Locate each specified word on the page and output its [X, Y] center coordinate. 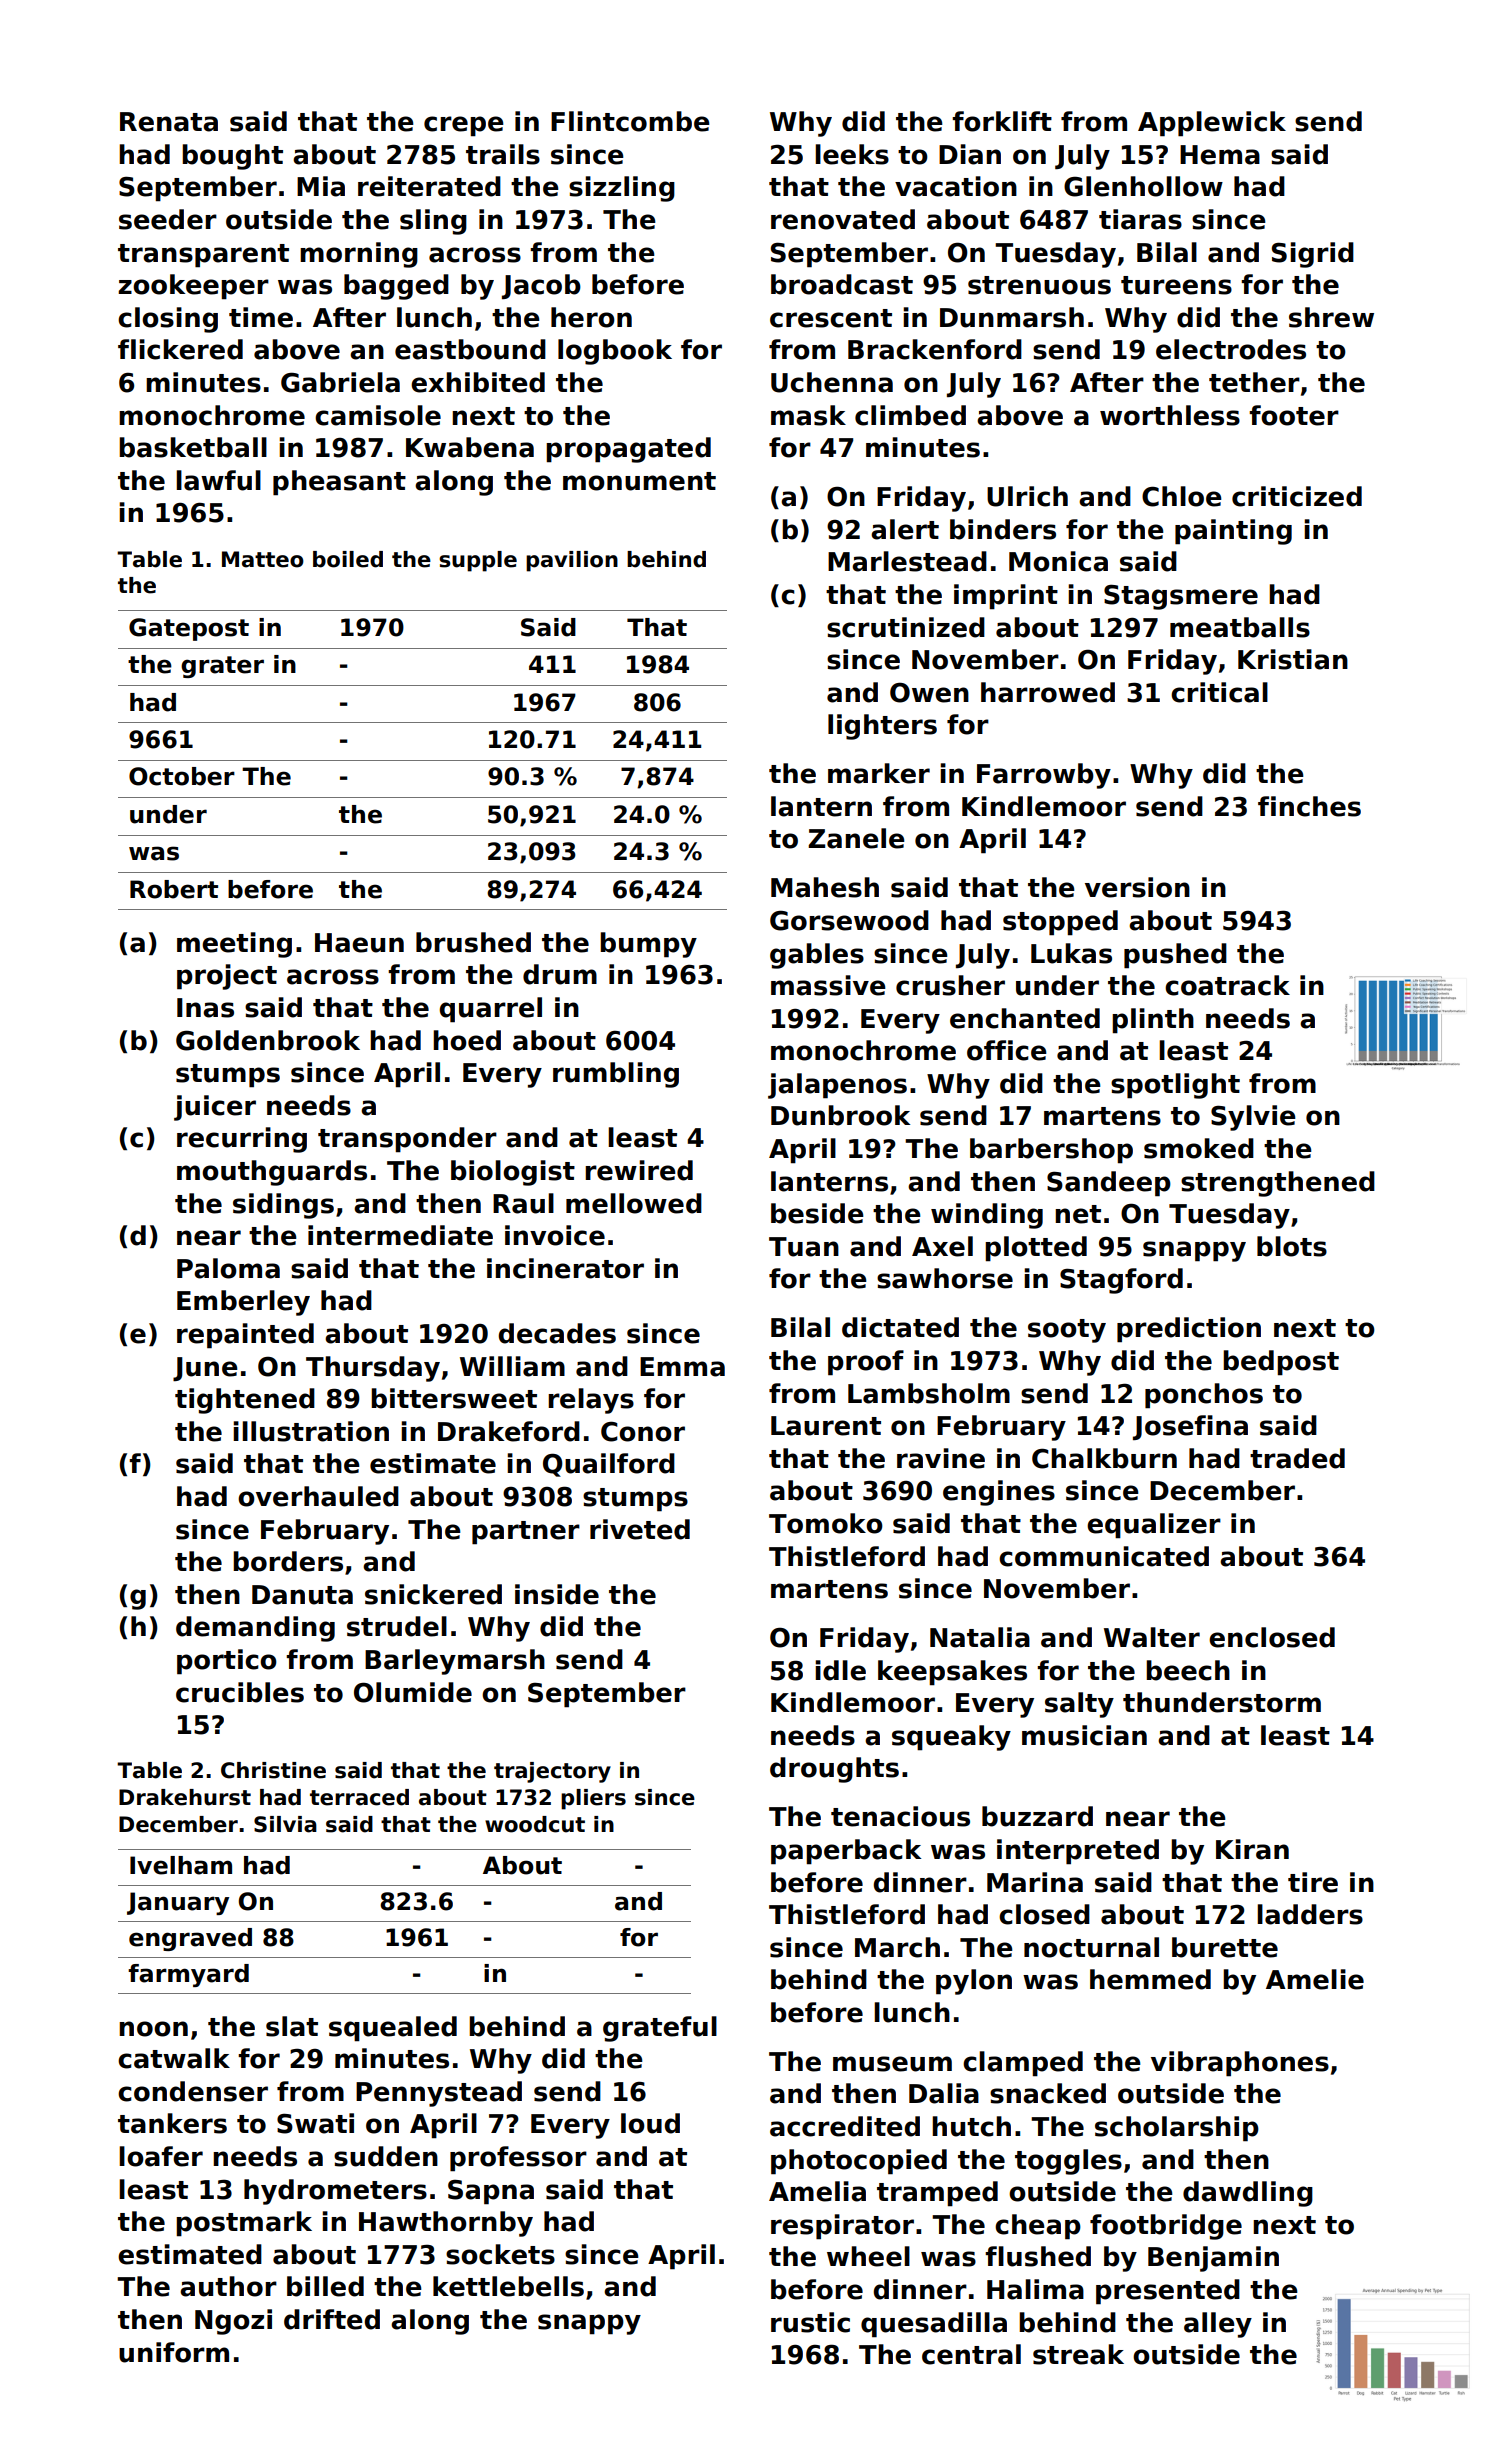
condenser [193, 2091]
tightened [245, 1401]
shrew [1331, 317]
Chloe [1182, 496]
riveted [640, 1529]
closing [168, 320]
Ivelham [181, 1865]
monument [639, 481]
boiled [348, 559]
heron [591, 317]
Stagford [1121, 1281]
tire [1313, 1882]
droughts [834, 1770]
